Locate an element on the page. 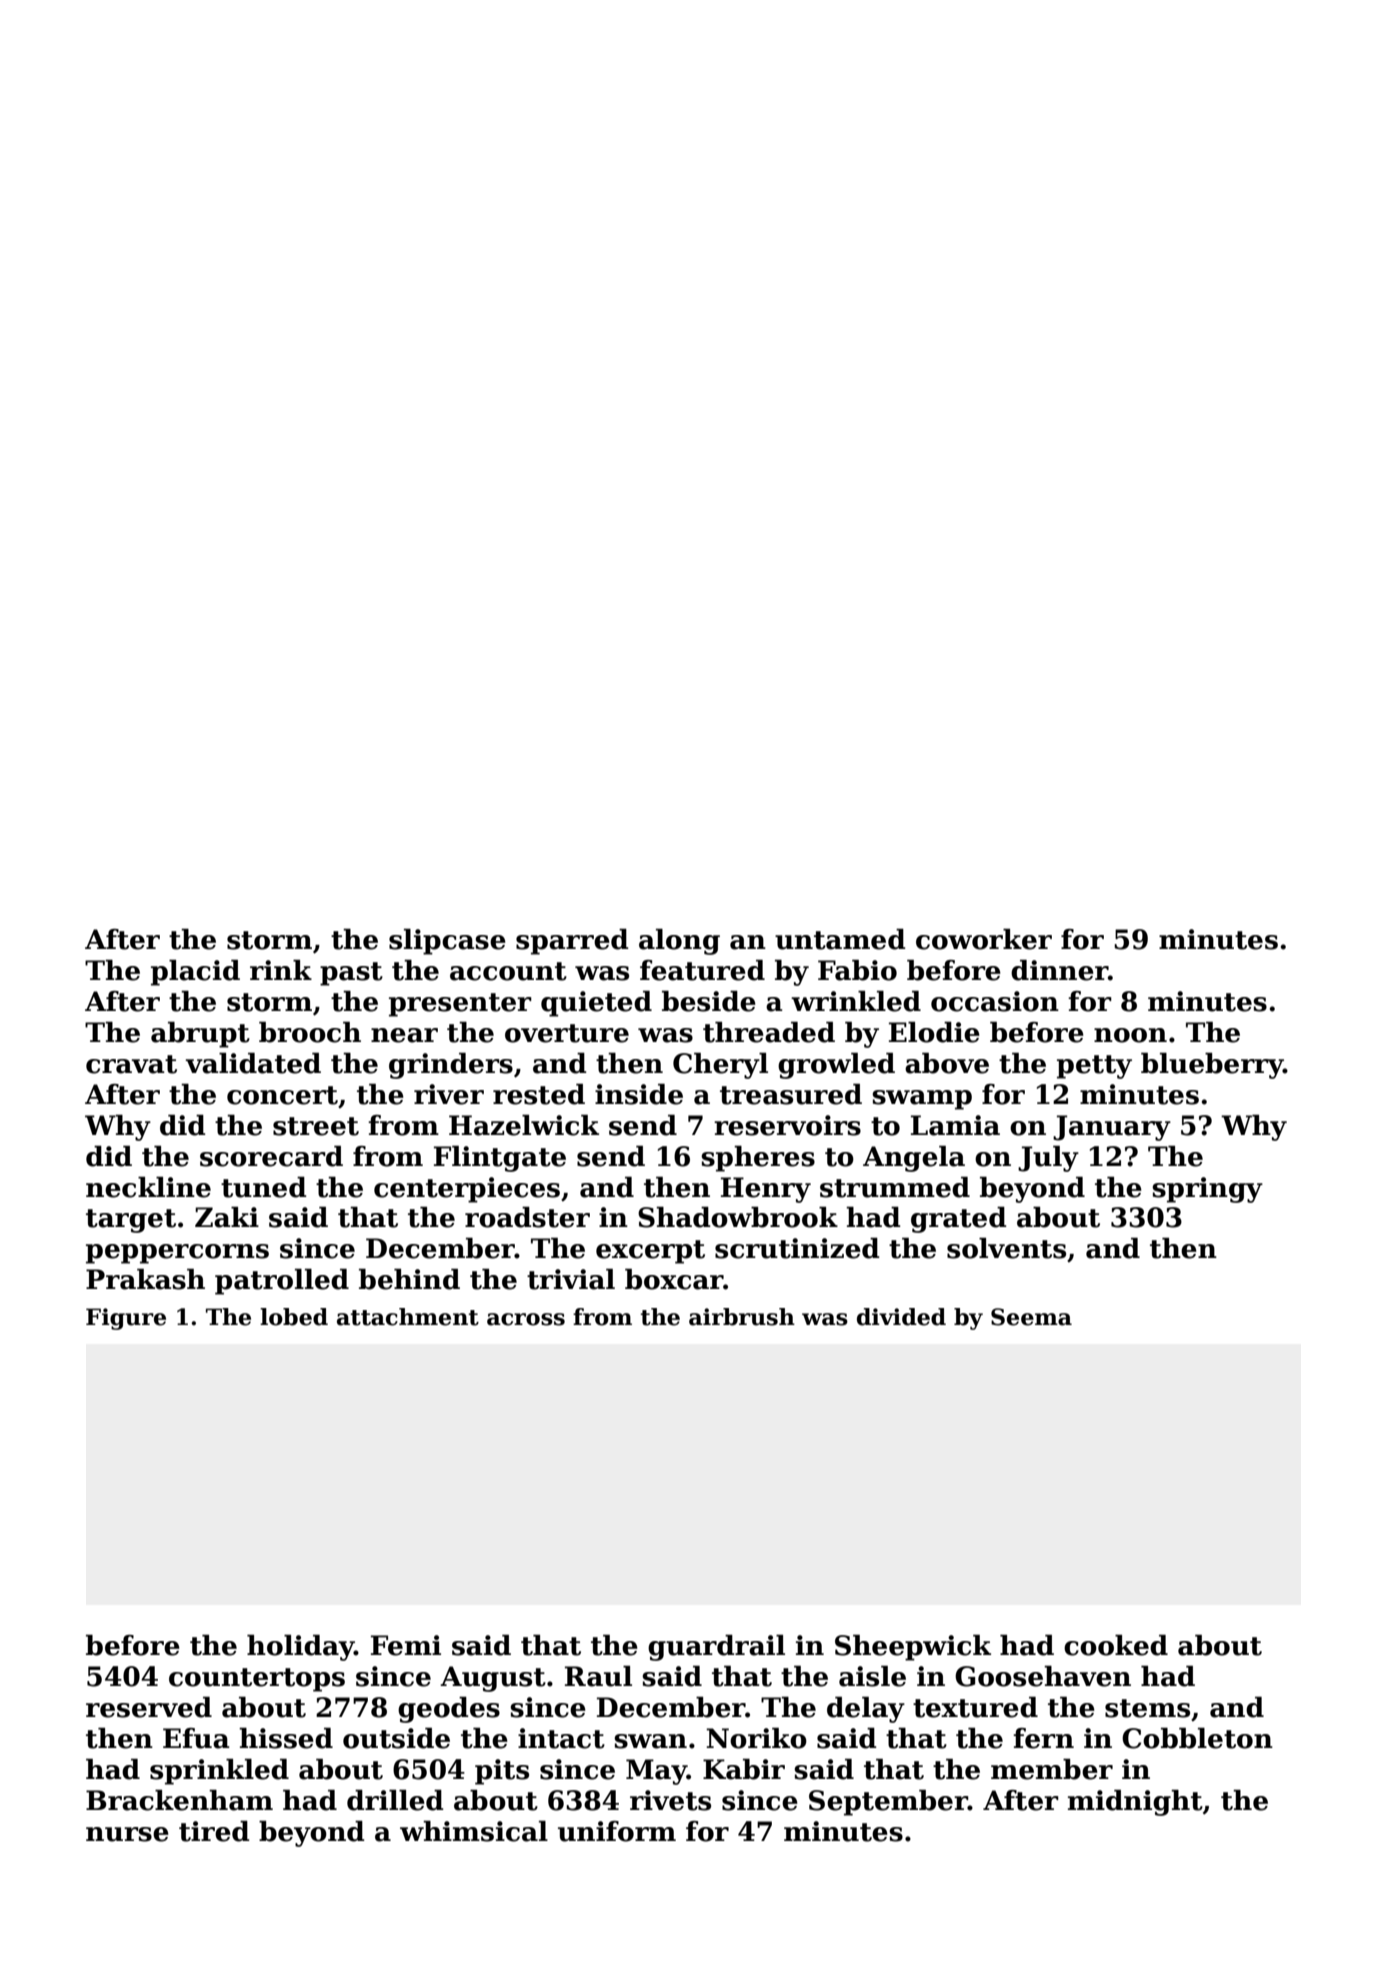 The width and height of the image is (1386, 1969). countertops is located at coordinates (257, 1680).
